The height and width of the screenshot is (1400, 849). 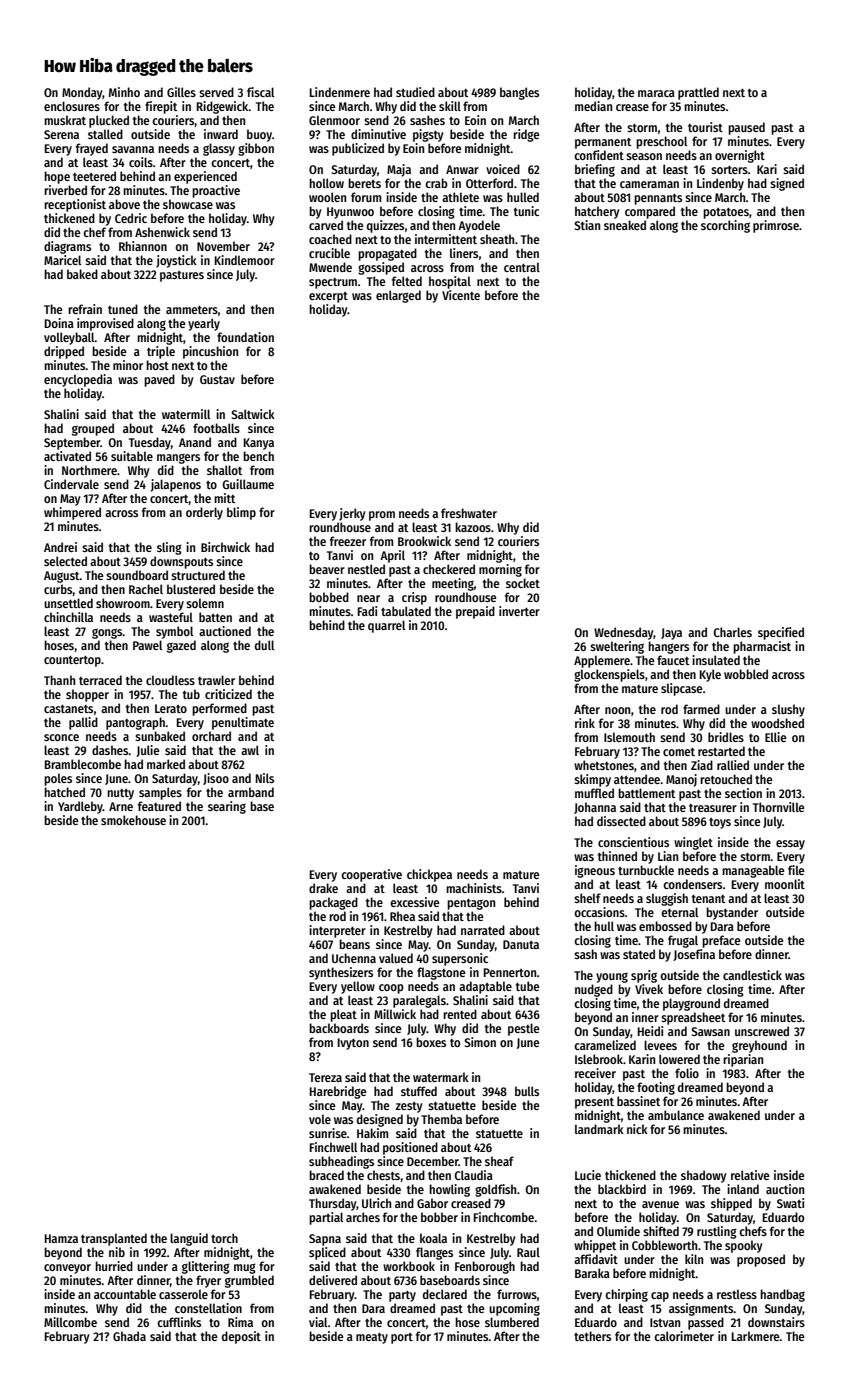 What do you see at coordinates (192, 310) in the screenshot?
I see `ammeters` at bounding box center [192, 310].
